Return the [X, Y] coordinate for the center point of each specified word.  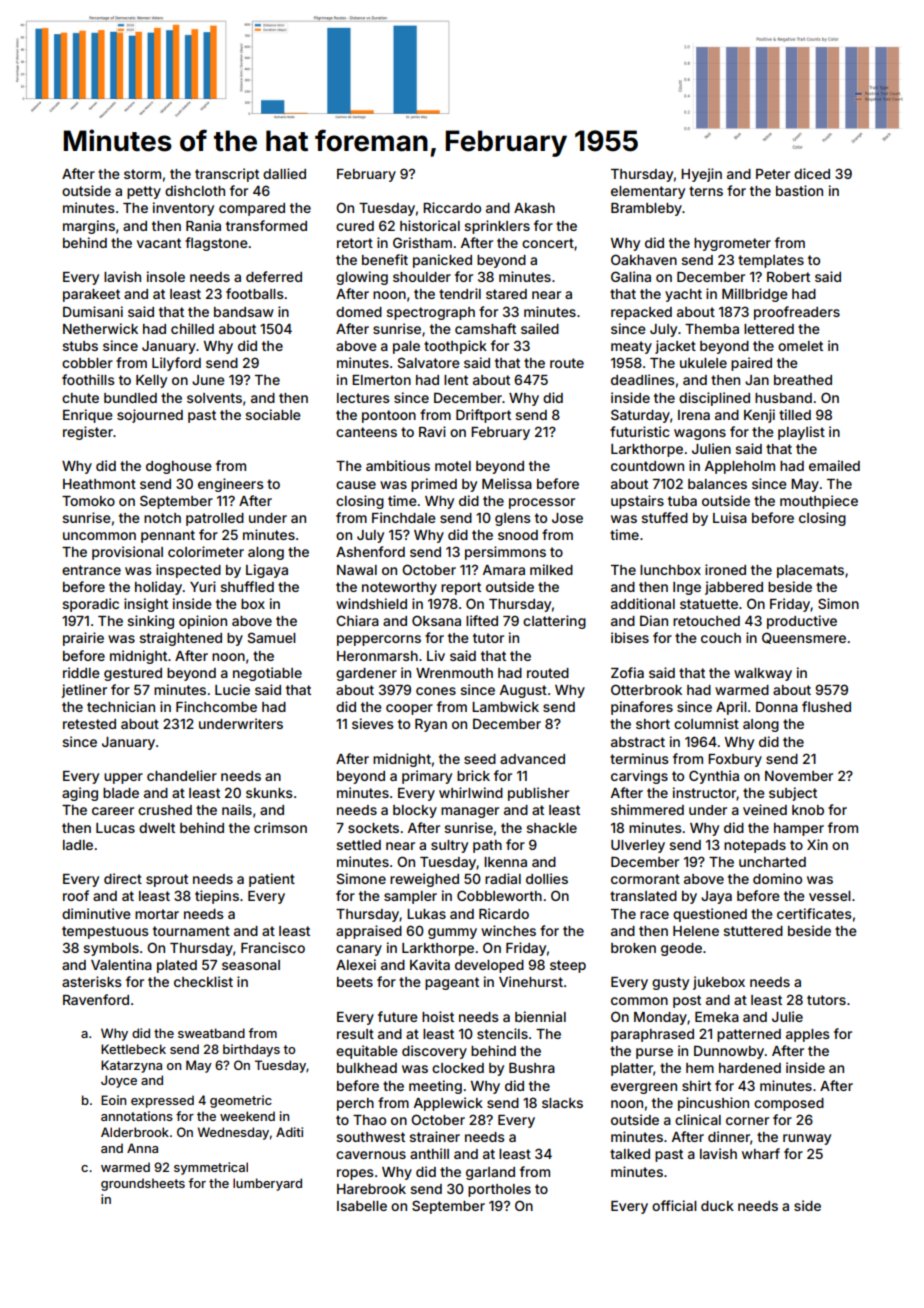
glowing [362, 278]
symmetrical [211, 1168]
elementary [648, 192]
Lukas [426, 914]
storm [142, 174]
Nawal [357, 570]
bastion [799, 190]
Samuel [272, 637]
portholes [499, 1190]
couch [721, 638]
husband [783, 398]
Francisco [273, 947]
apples [808, 1035]
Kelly [151, 381]
